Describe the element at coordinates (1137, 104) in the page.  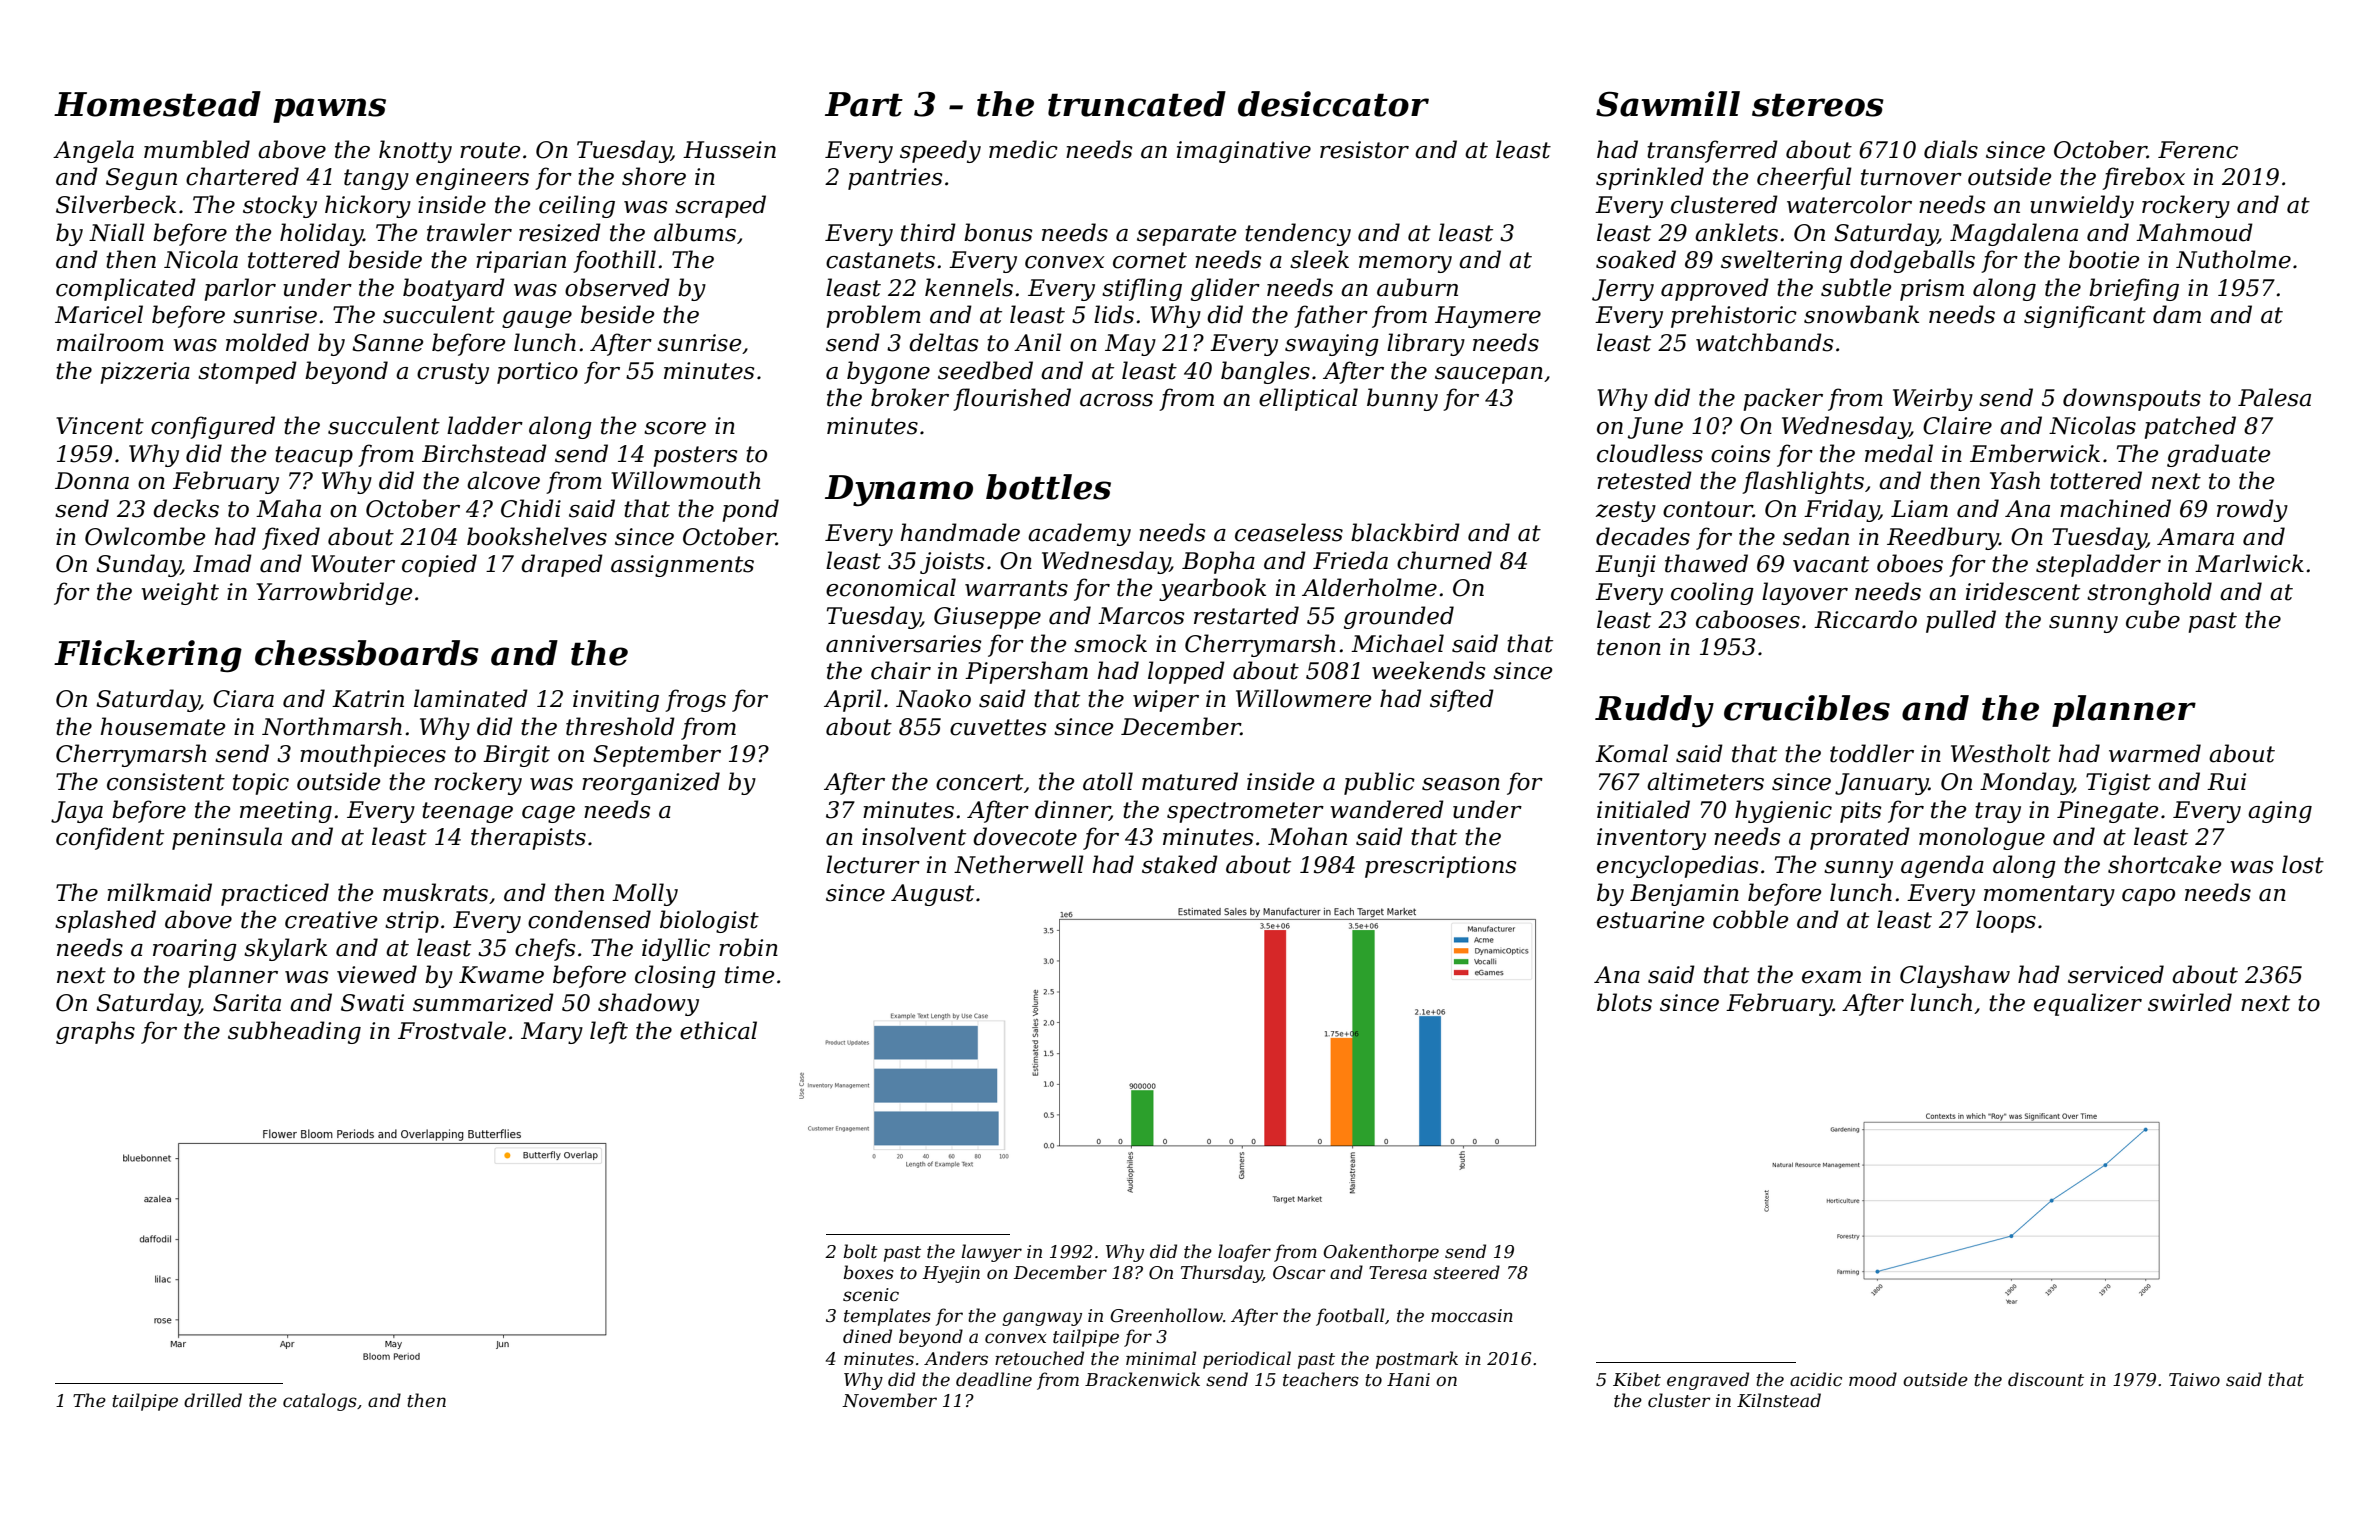
I see `truncated` at that location.
